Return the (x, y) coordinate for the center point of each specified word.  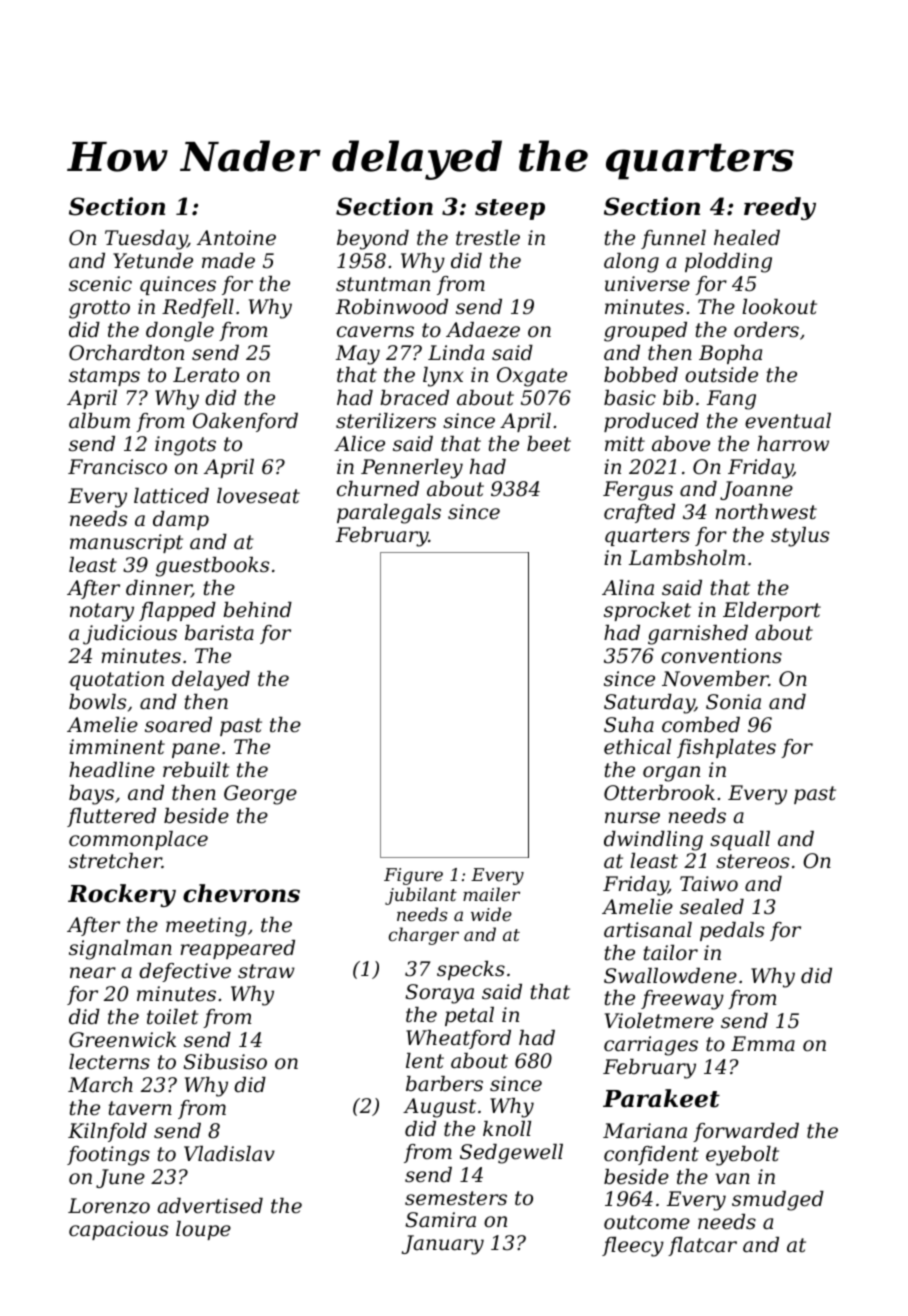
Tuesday (146, 240)
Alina (628, 588)
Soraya (439, 994)
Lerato (206, 375)
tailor (671, 953)
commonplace (138, 840)
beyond (373, 240)
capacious (118, 1230)
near (93, 972)
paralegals (389, 514)
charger (424, 936)
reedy (780, 208)
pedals (732, 931)
